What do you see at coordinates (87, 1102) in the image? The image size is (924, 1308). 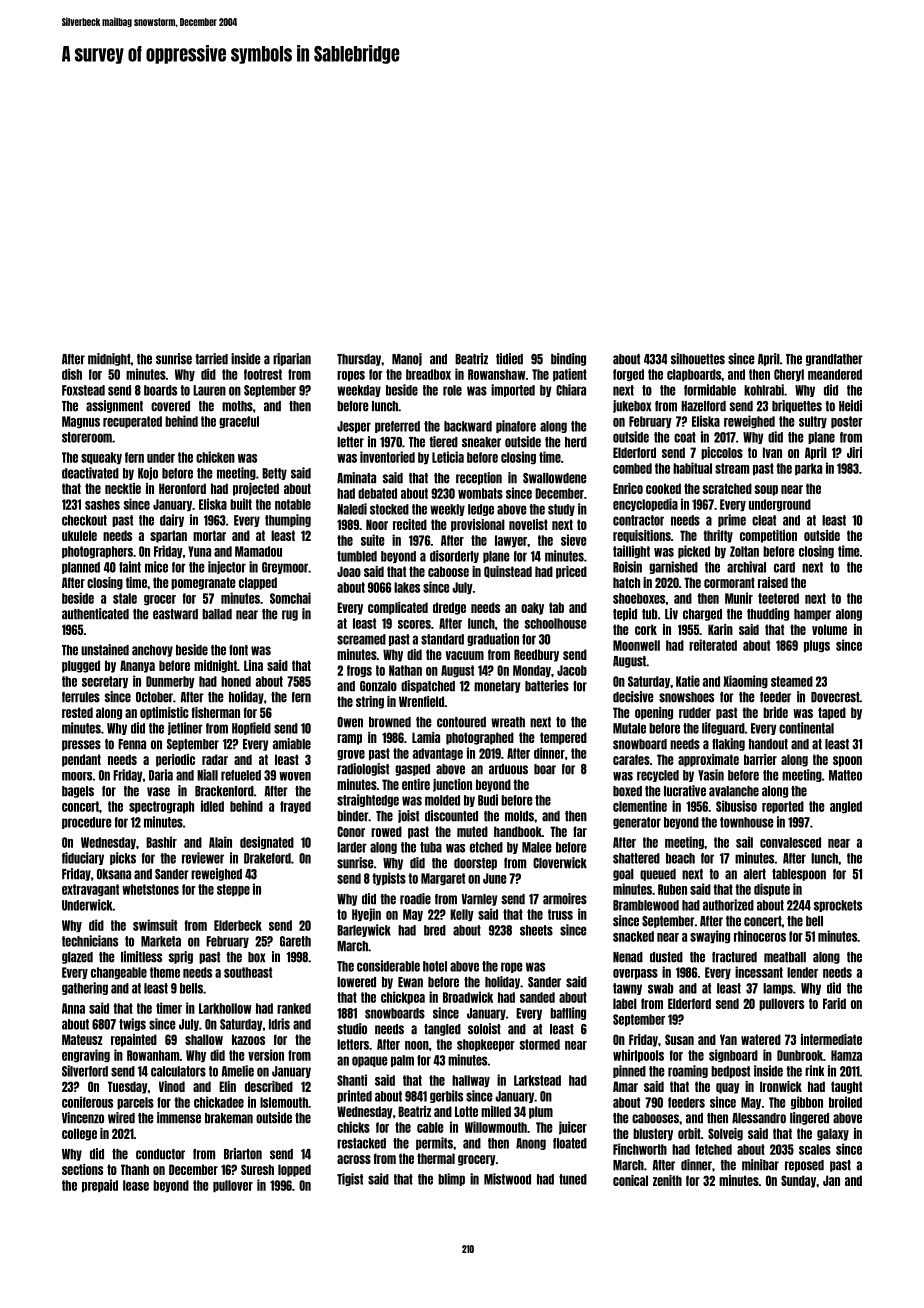 I see `coniferous` at bounding box center [87, 1102].
